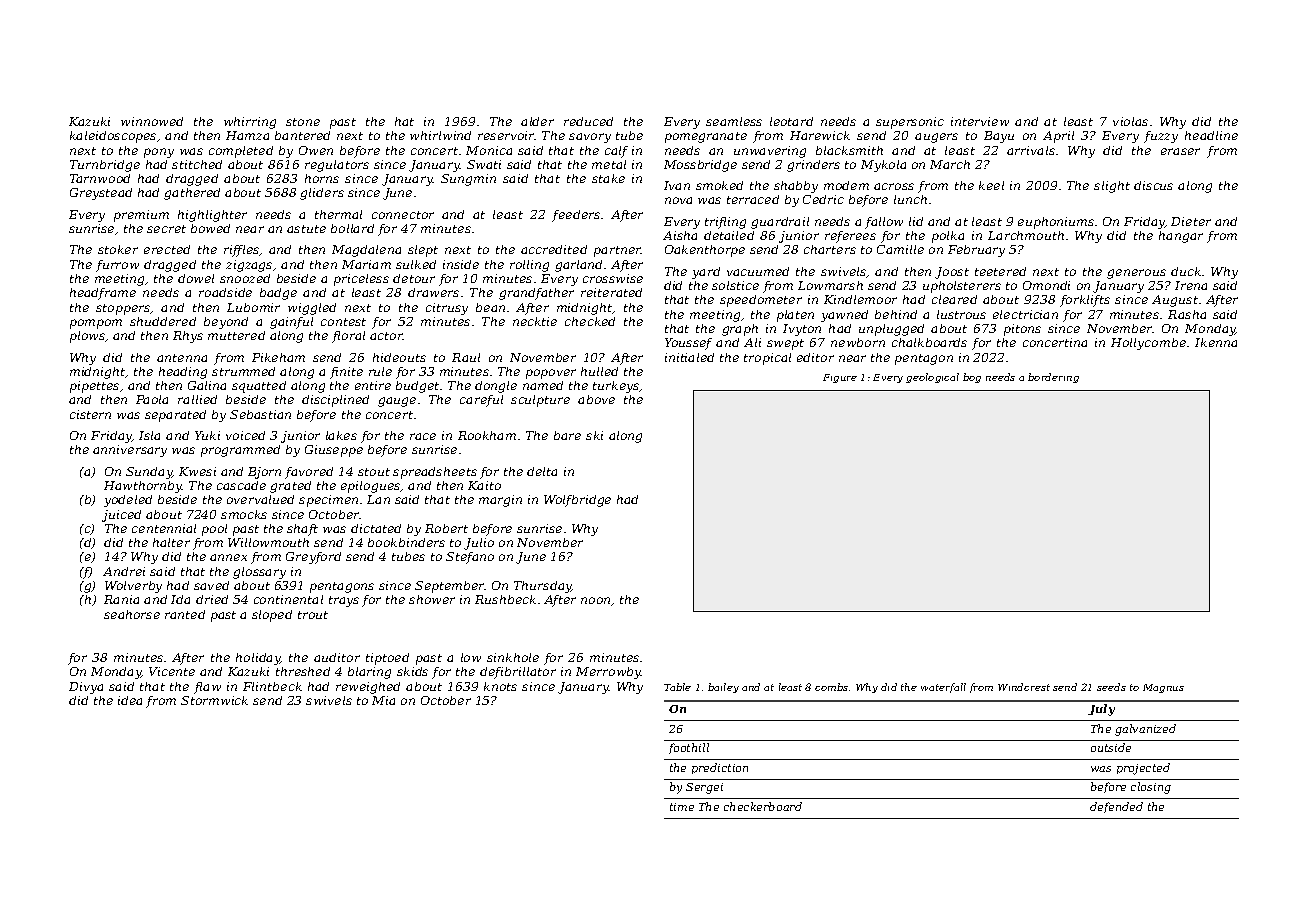 The width and height of the screenshot is (1308, 924). I want to click on fallow, so click(884, 223).
